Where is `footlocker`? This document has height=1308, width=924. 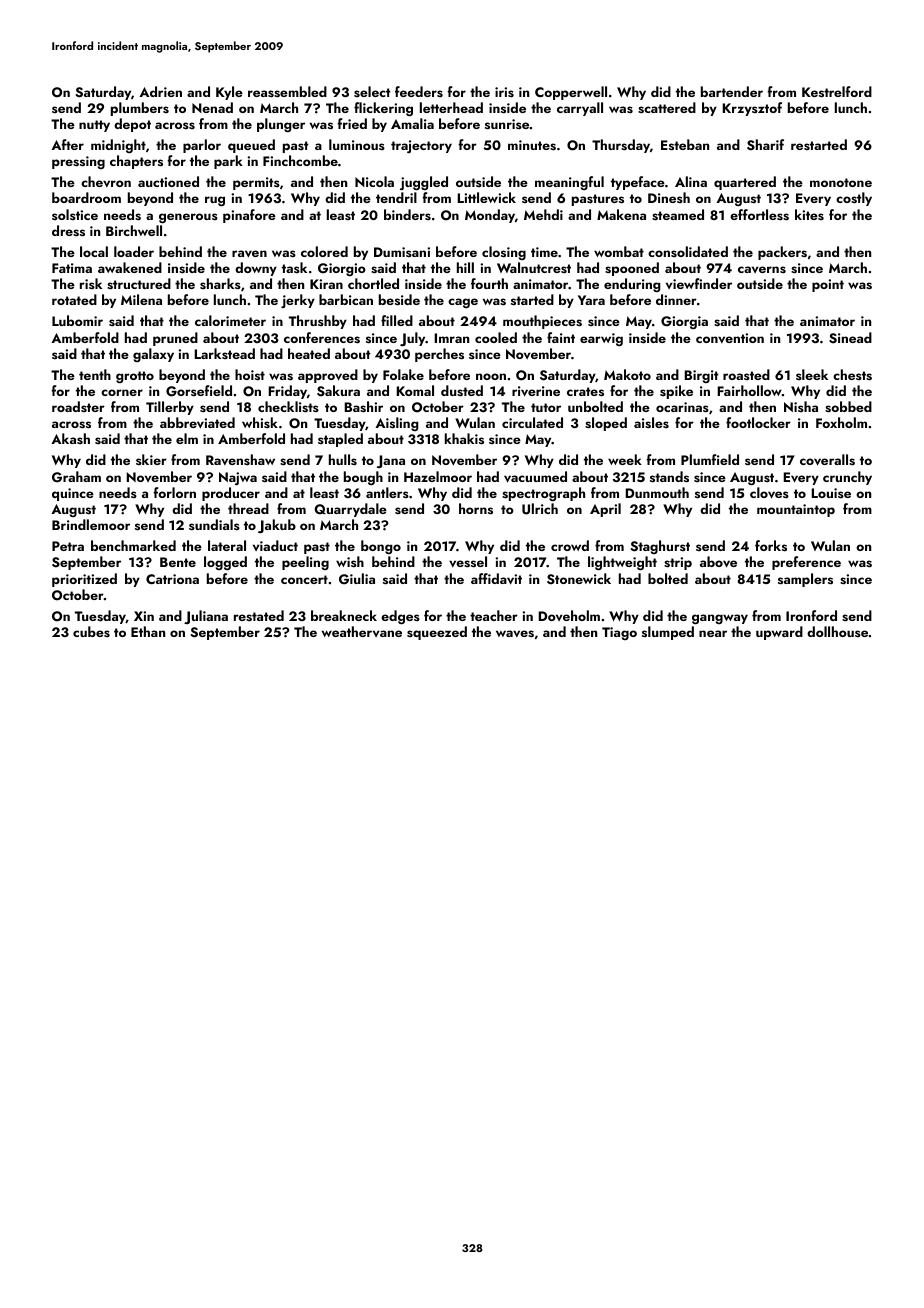 footlocker is located at coordinates (758, 422).
